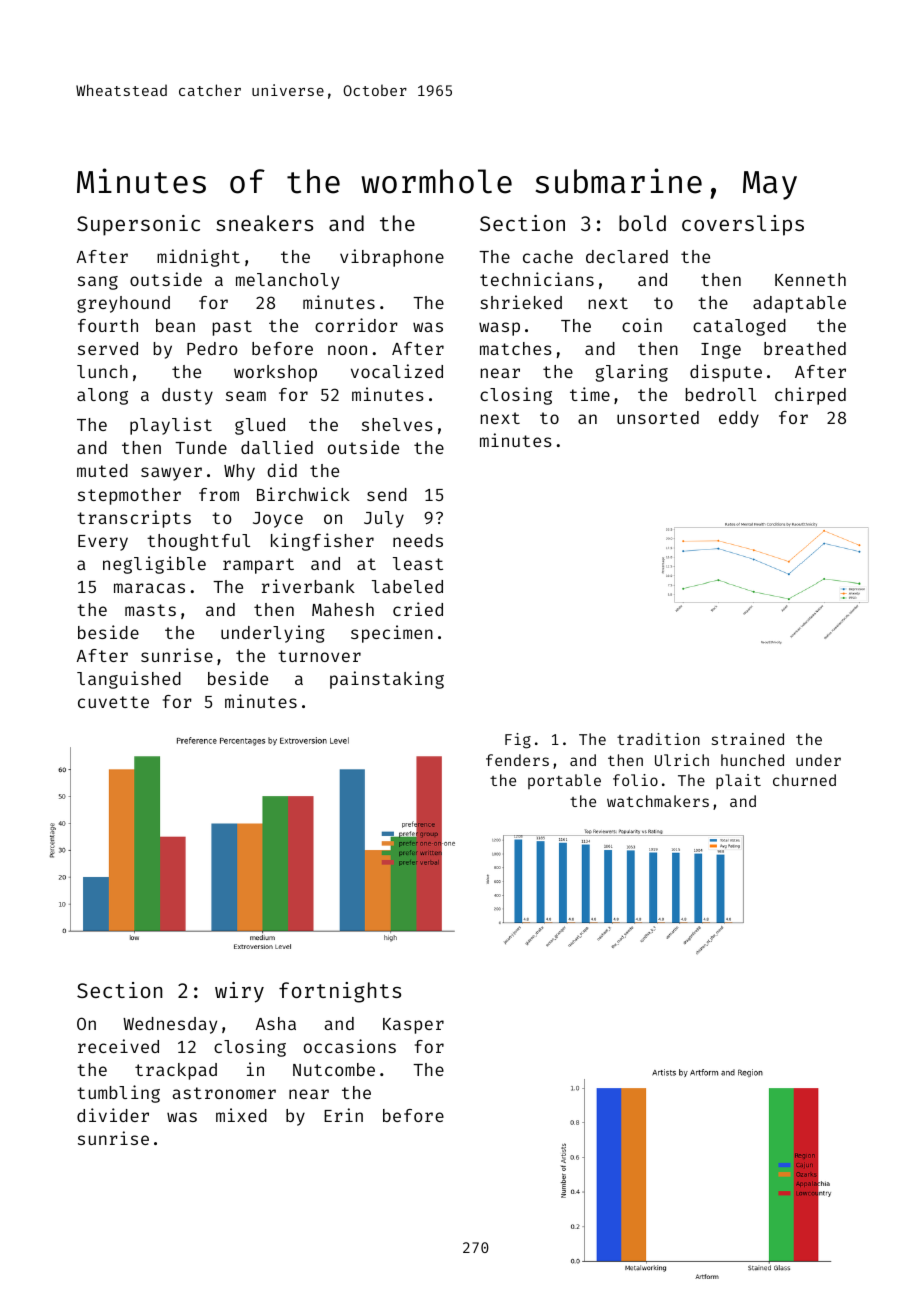 The height and width of the image is (1311, 924). I want to click on churned, so click(804, 780).
